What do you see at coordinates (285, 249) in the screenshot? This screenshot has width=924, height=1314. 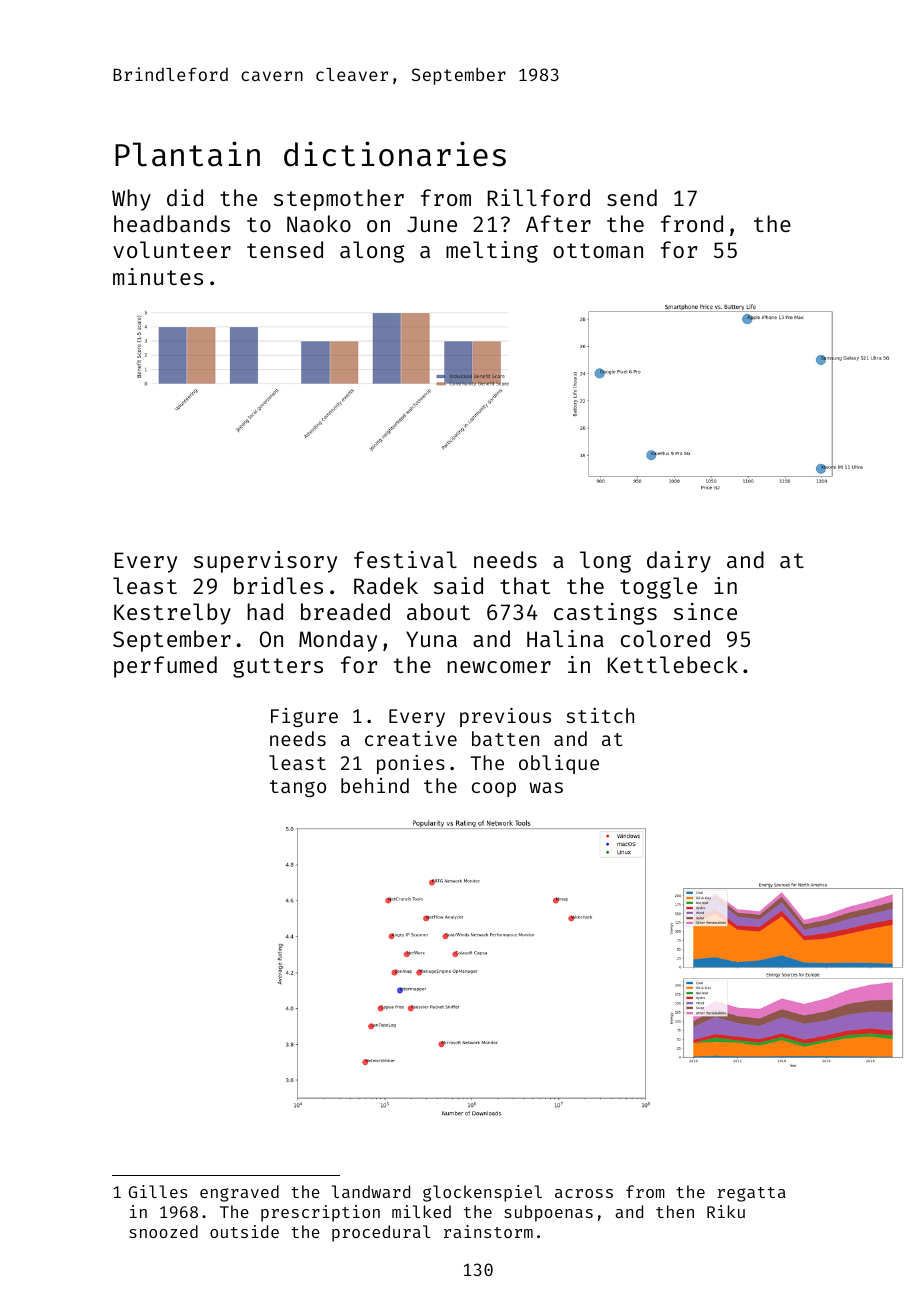 I see `tensed` at bounding box center [285, 249].
